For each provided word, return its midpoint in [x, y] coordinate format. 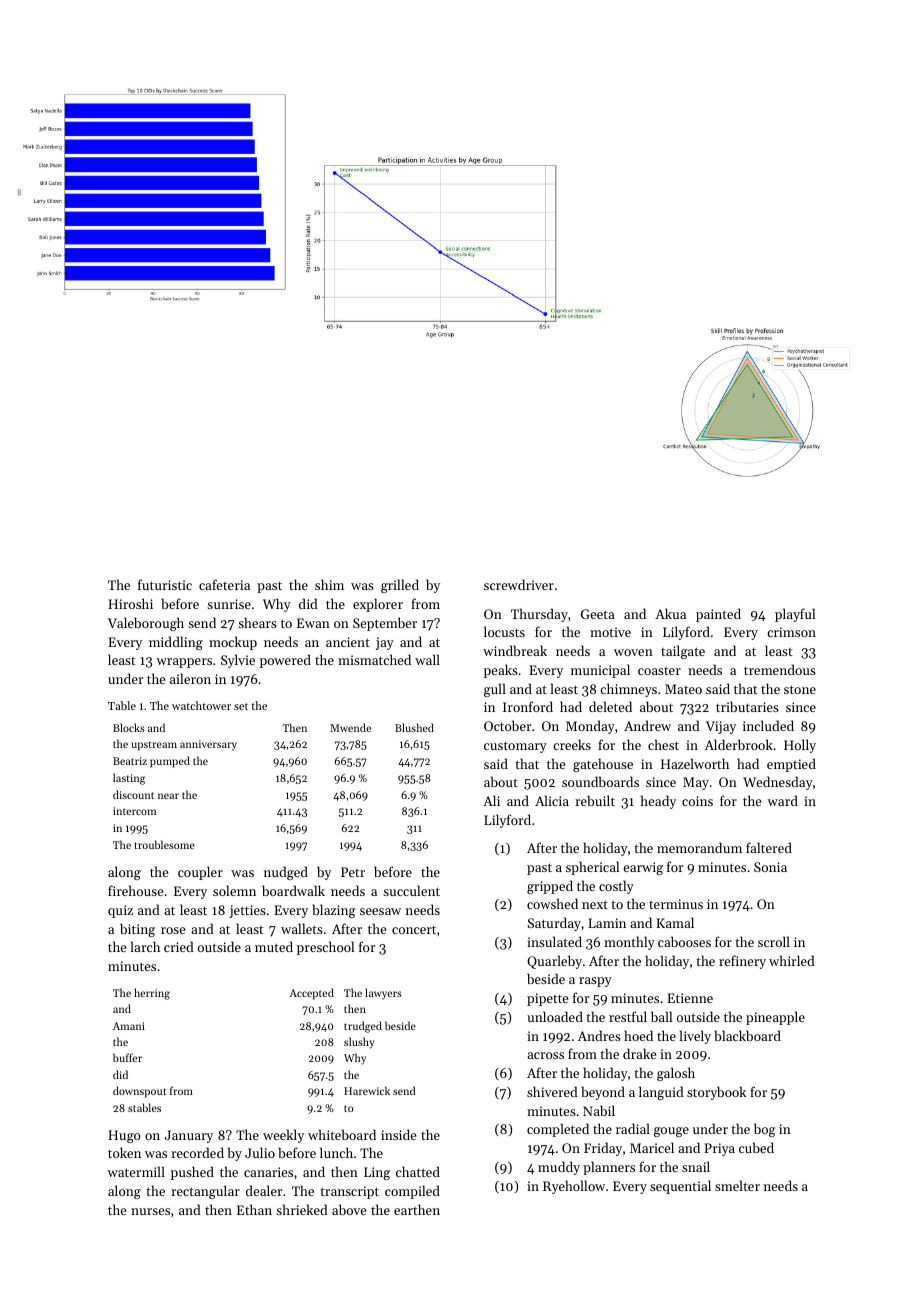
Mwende [350, 727]
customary [515, 747]
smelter [737, 1185]
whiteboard [342, 1134]
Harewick [367, 1090]
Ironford [528, 706]
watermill [136, 1171]
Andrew [647, 725]
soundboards [600, 781]
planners [609, 1168]
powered [285, 661]
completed [558, 1130]
